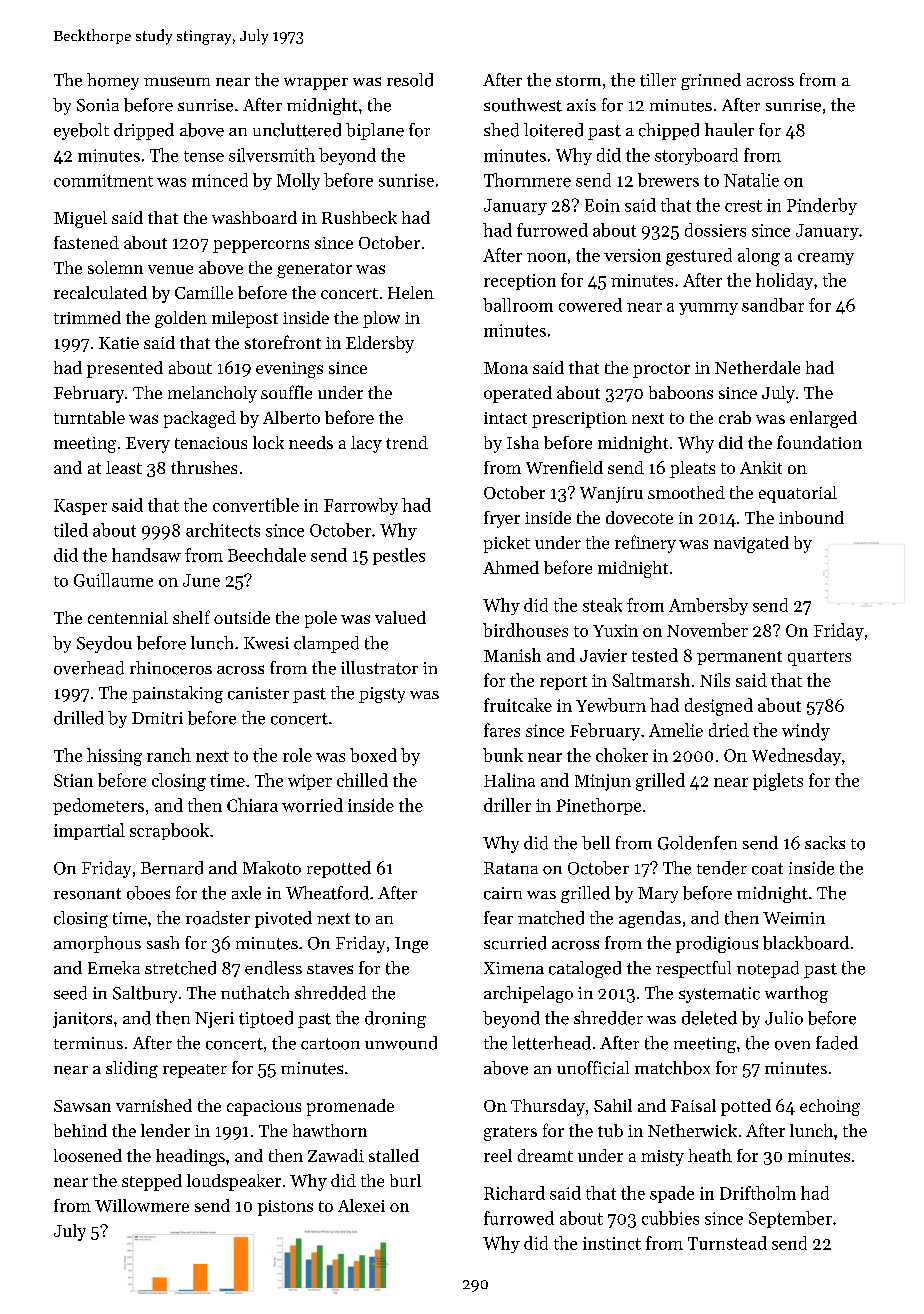  I want to click on Isha, so click(523, 442).
